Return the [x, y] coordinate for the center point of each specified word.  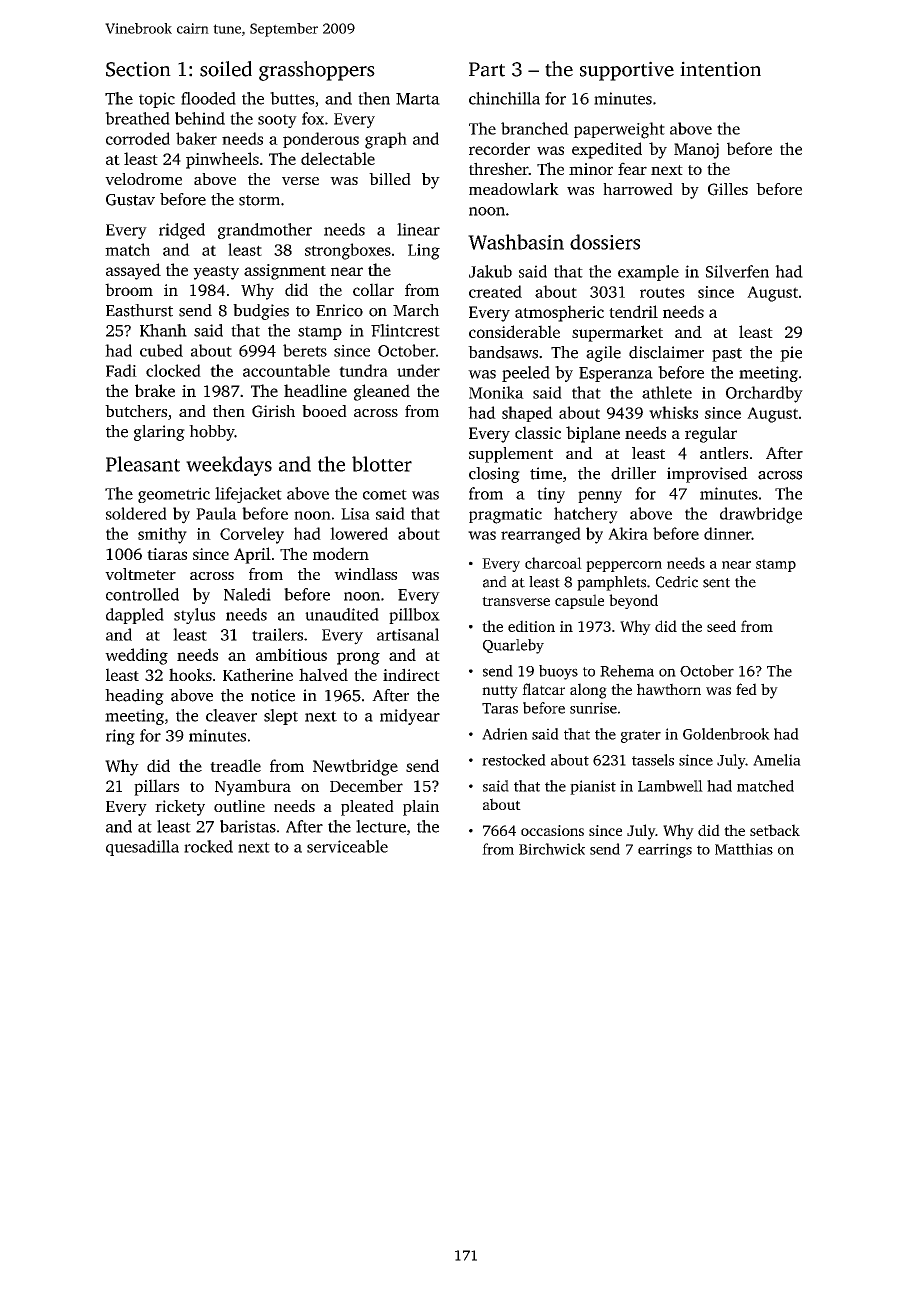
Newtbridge [355, 767]
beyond [633, 601]
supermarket [617, 333]
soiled [226, 69]
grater [641, 736]
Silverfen [737, 271]
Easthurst [139, 310]
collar [373, 289]
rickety [180, 808]
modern [341, 553]
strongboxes [348, 251]
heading [134, 697]
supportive [627, 71]
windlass [365, 574]
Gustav [130, 200]
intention [720, 69]
